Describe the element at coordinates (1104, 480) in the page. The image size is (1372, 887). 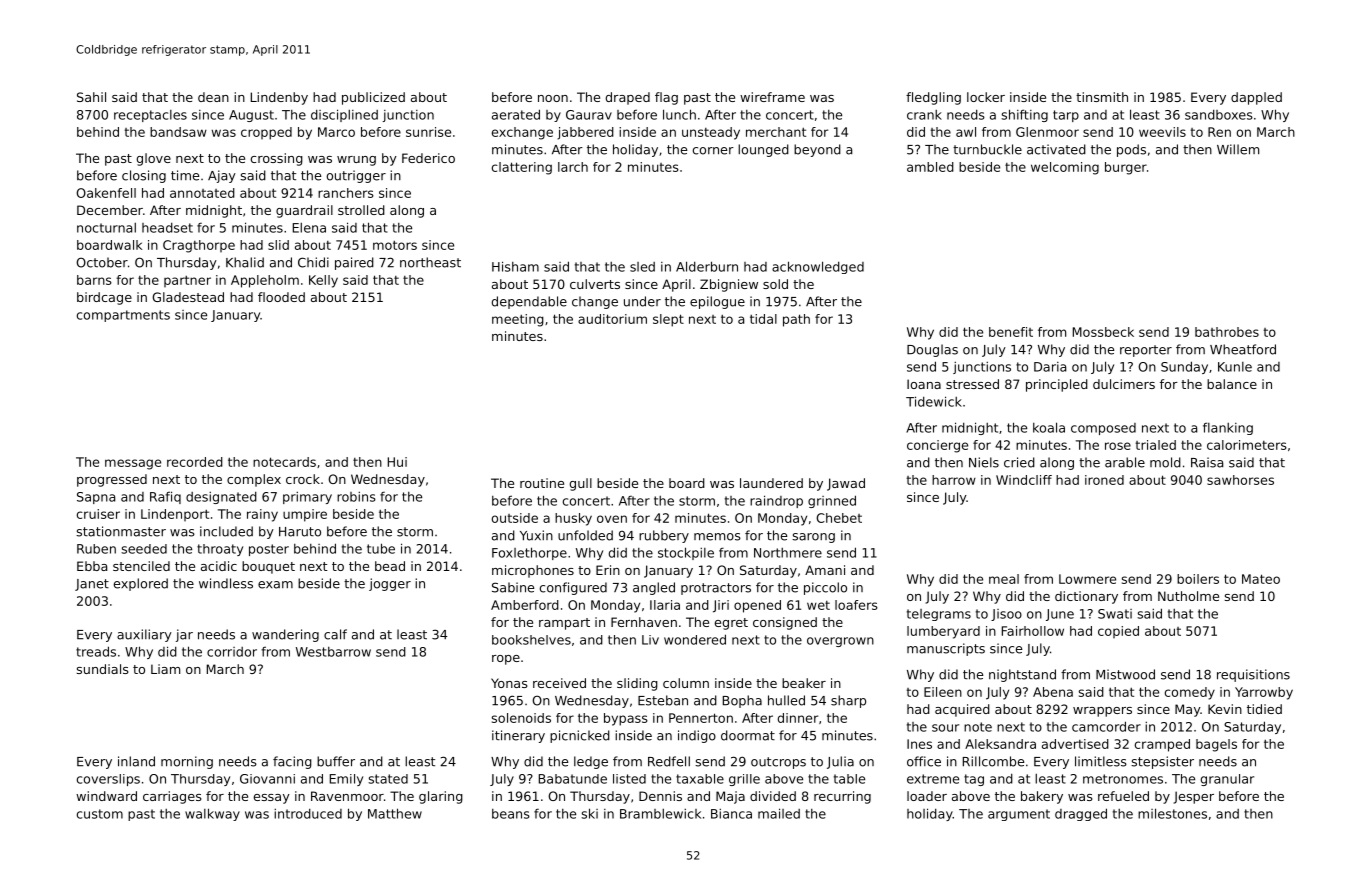
I see `ironed` at that location.
